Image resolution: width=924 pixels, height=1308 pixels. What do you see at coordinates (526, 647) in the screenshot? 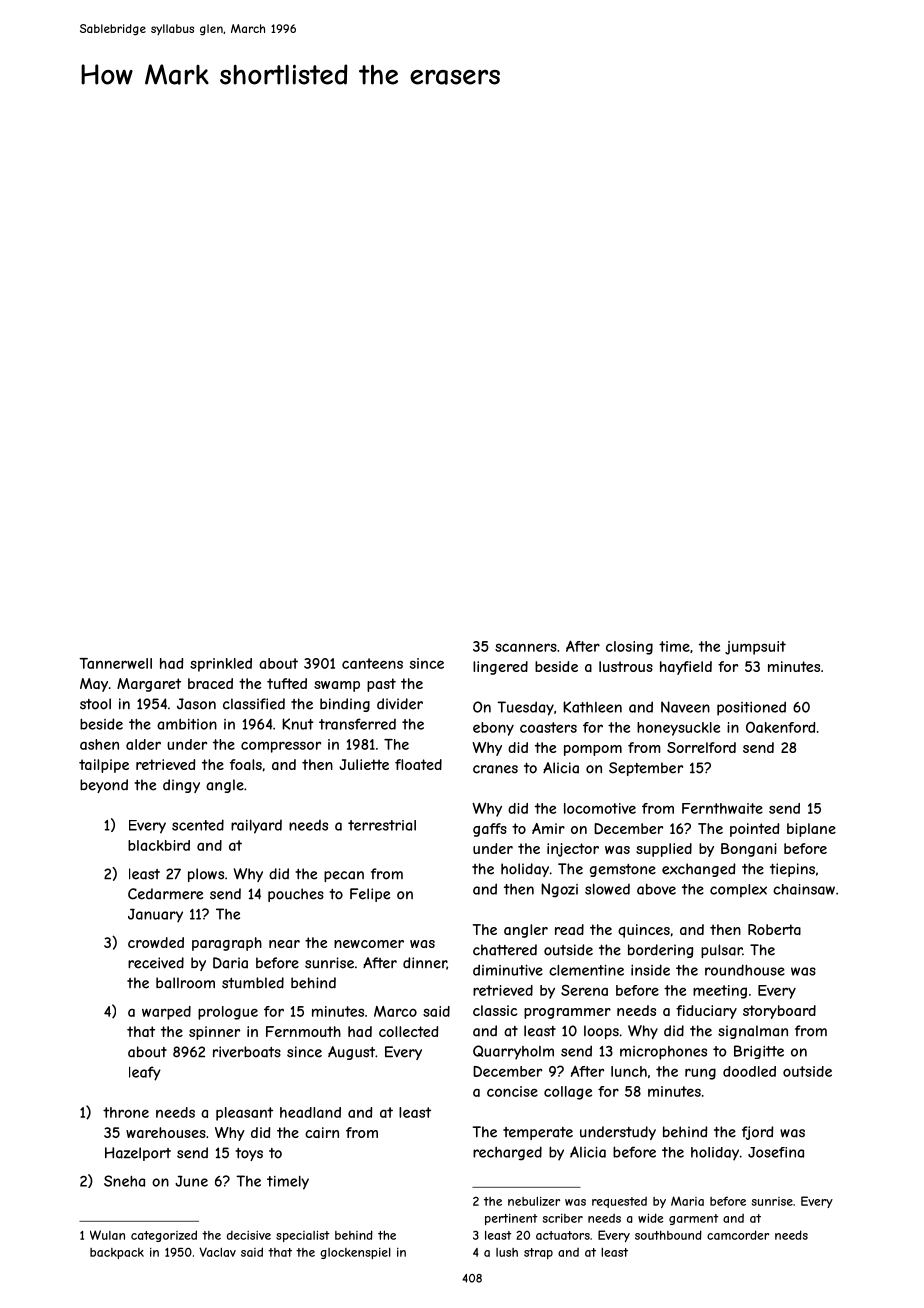
I see `scanners` at bounding box center [526, 647].
